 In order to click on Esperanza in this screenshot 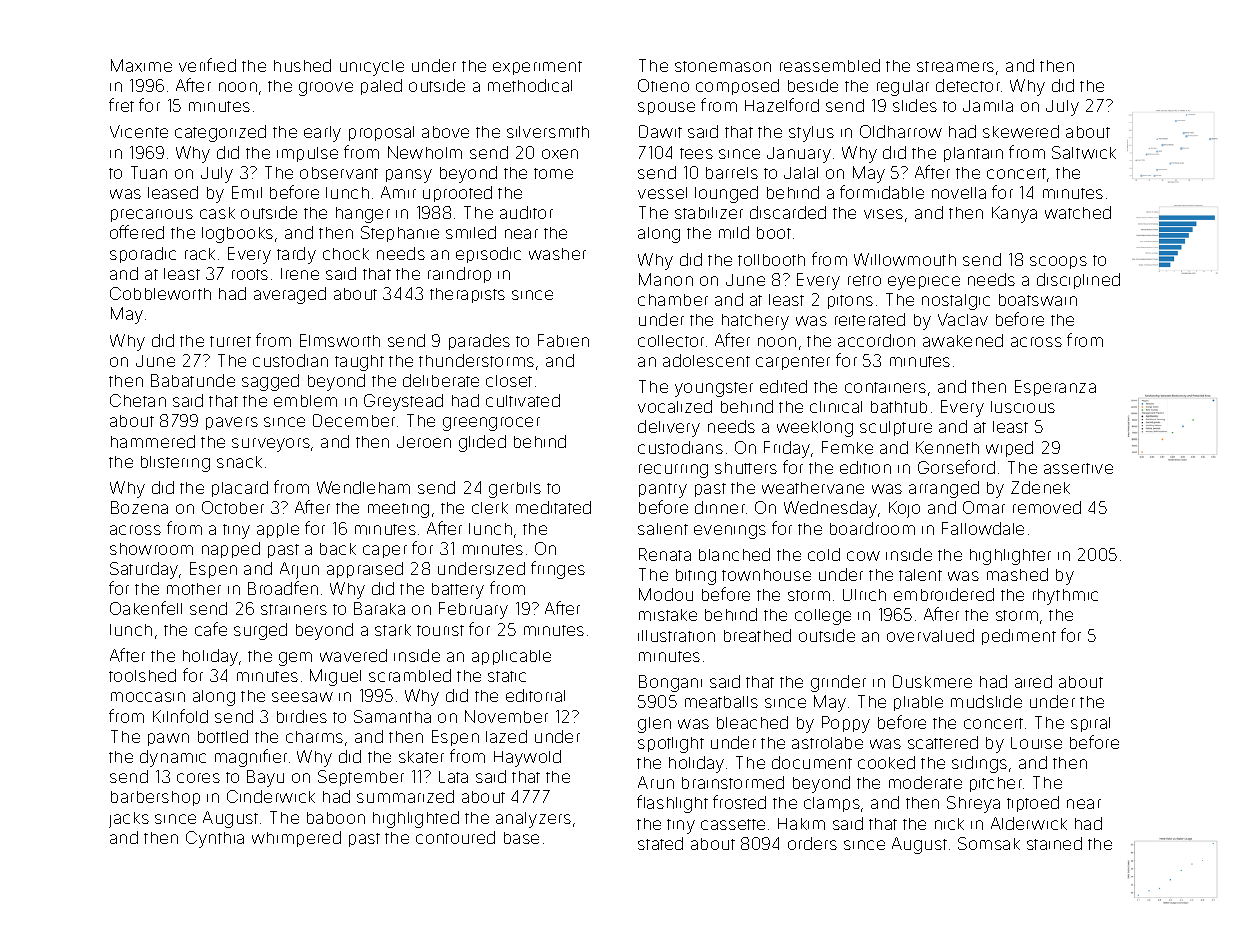, I will do `click(1055, 388)`.
